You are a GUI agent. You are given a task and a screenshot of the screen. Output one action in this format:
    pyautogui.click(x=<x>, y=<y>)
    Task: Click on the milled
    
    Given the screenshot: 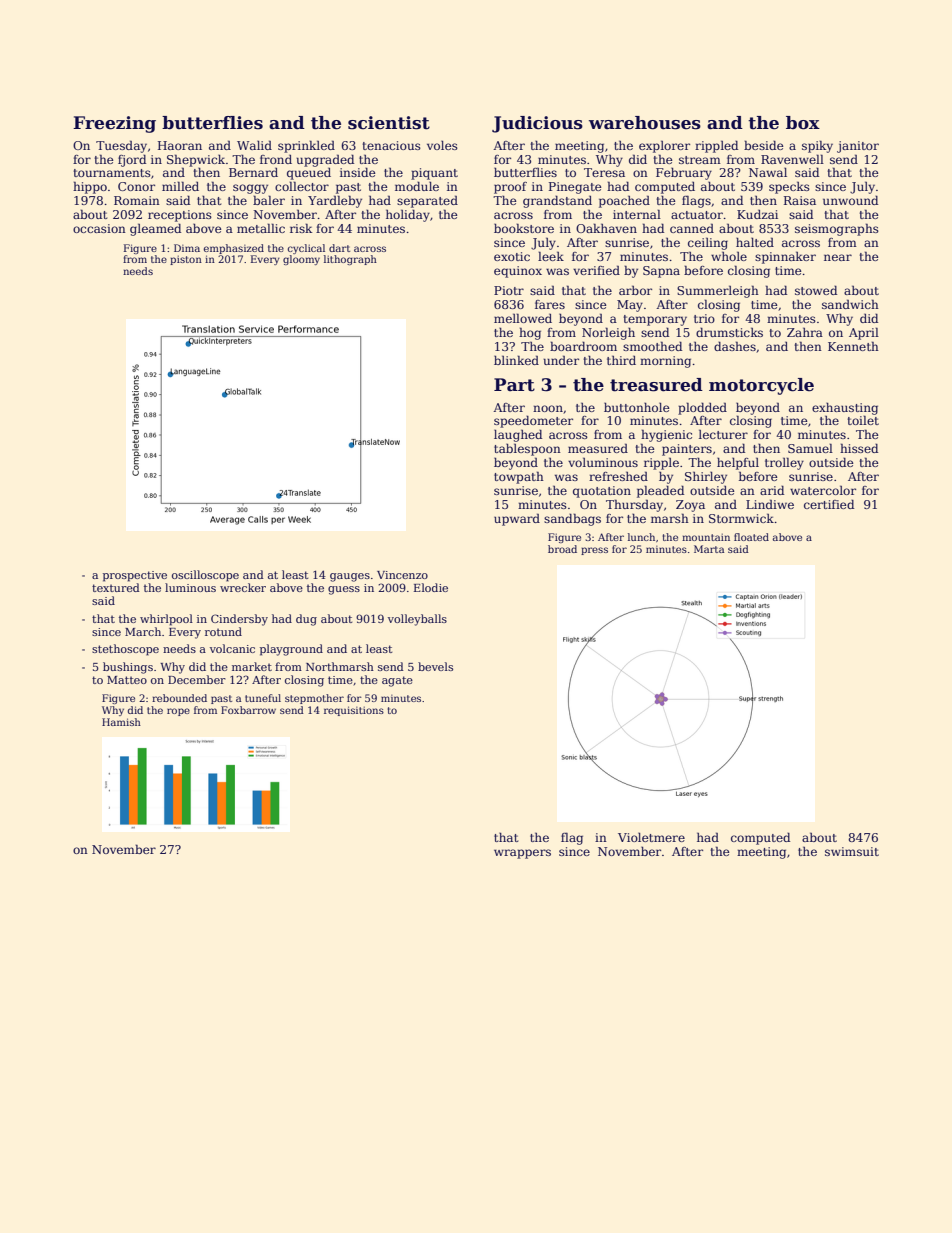 What is the action you would take?
    pyautogui.click(x=180, y=186)
